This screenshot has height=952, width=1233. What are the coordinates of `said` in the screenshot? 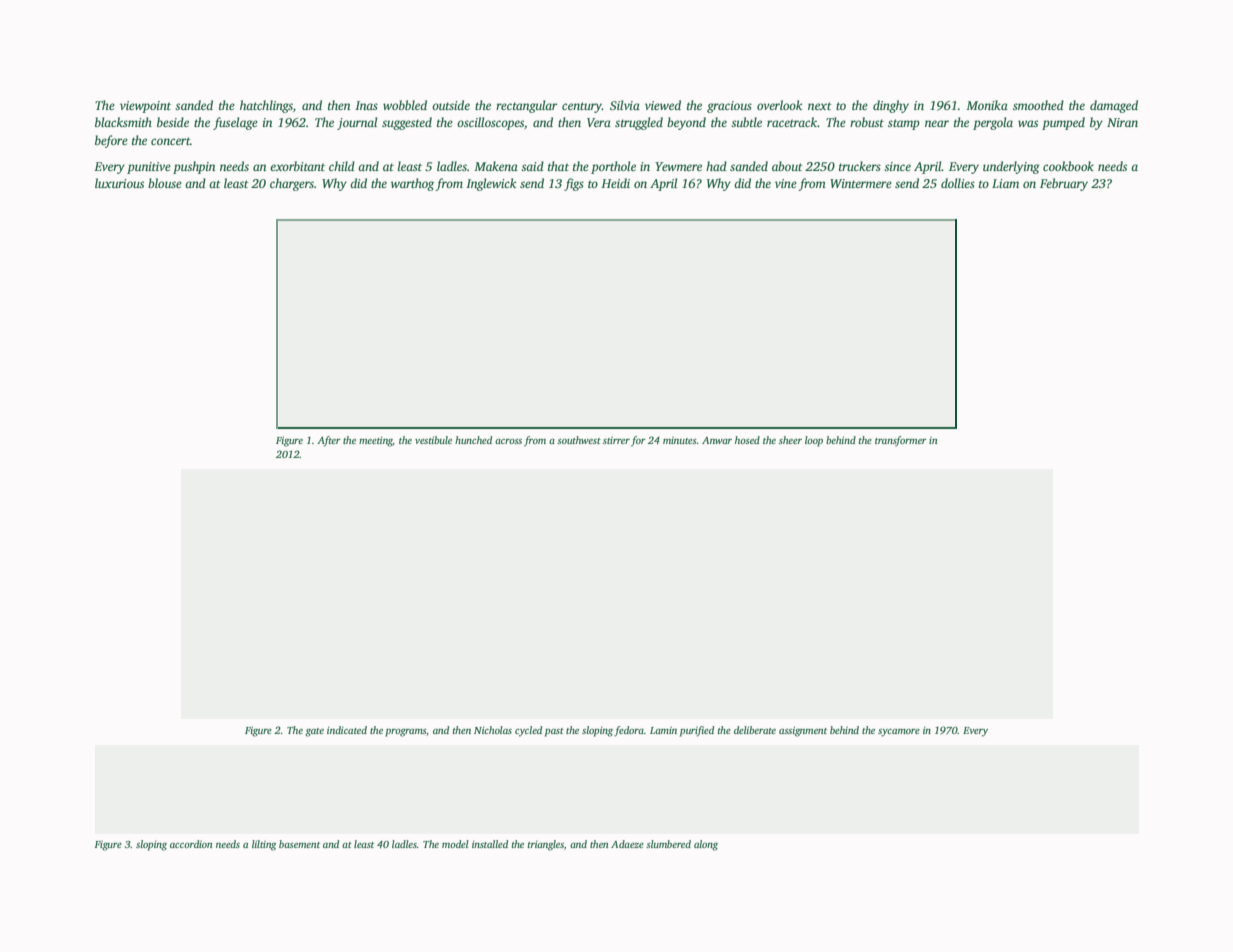 It's located at (532, 166).
